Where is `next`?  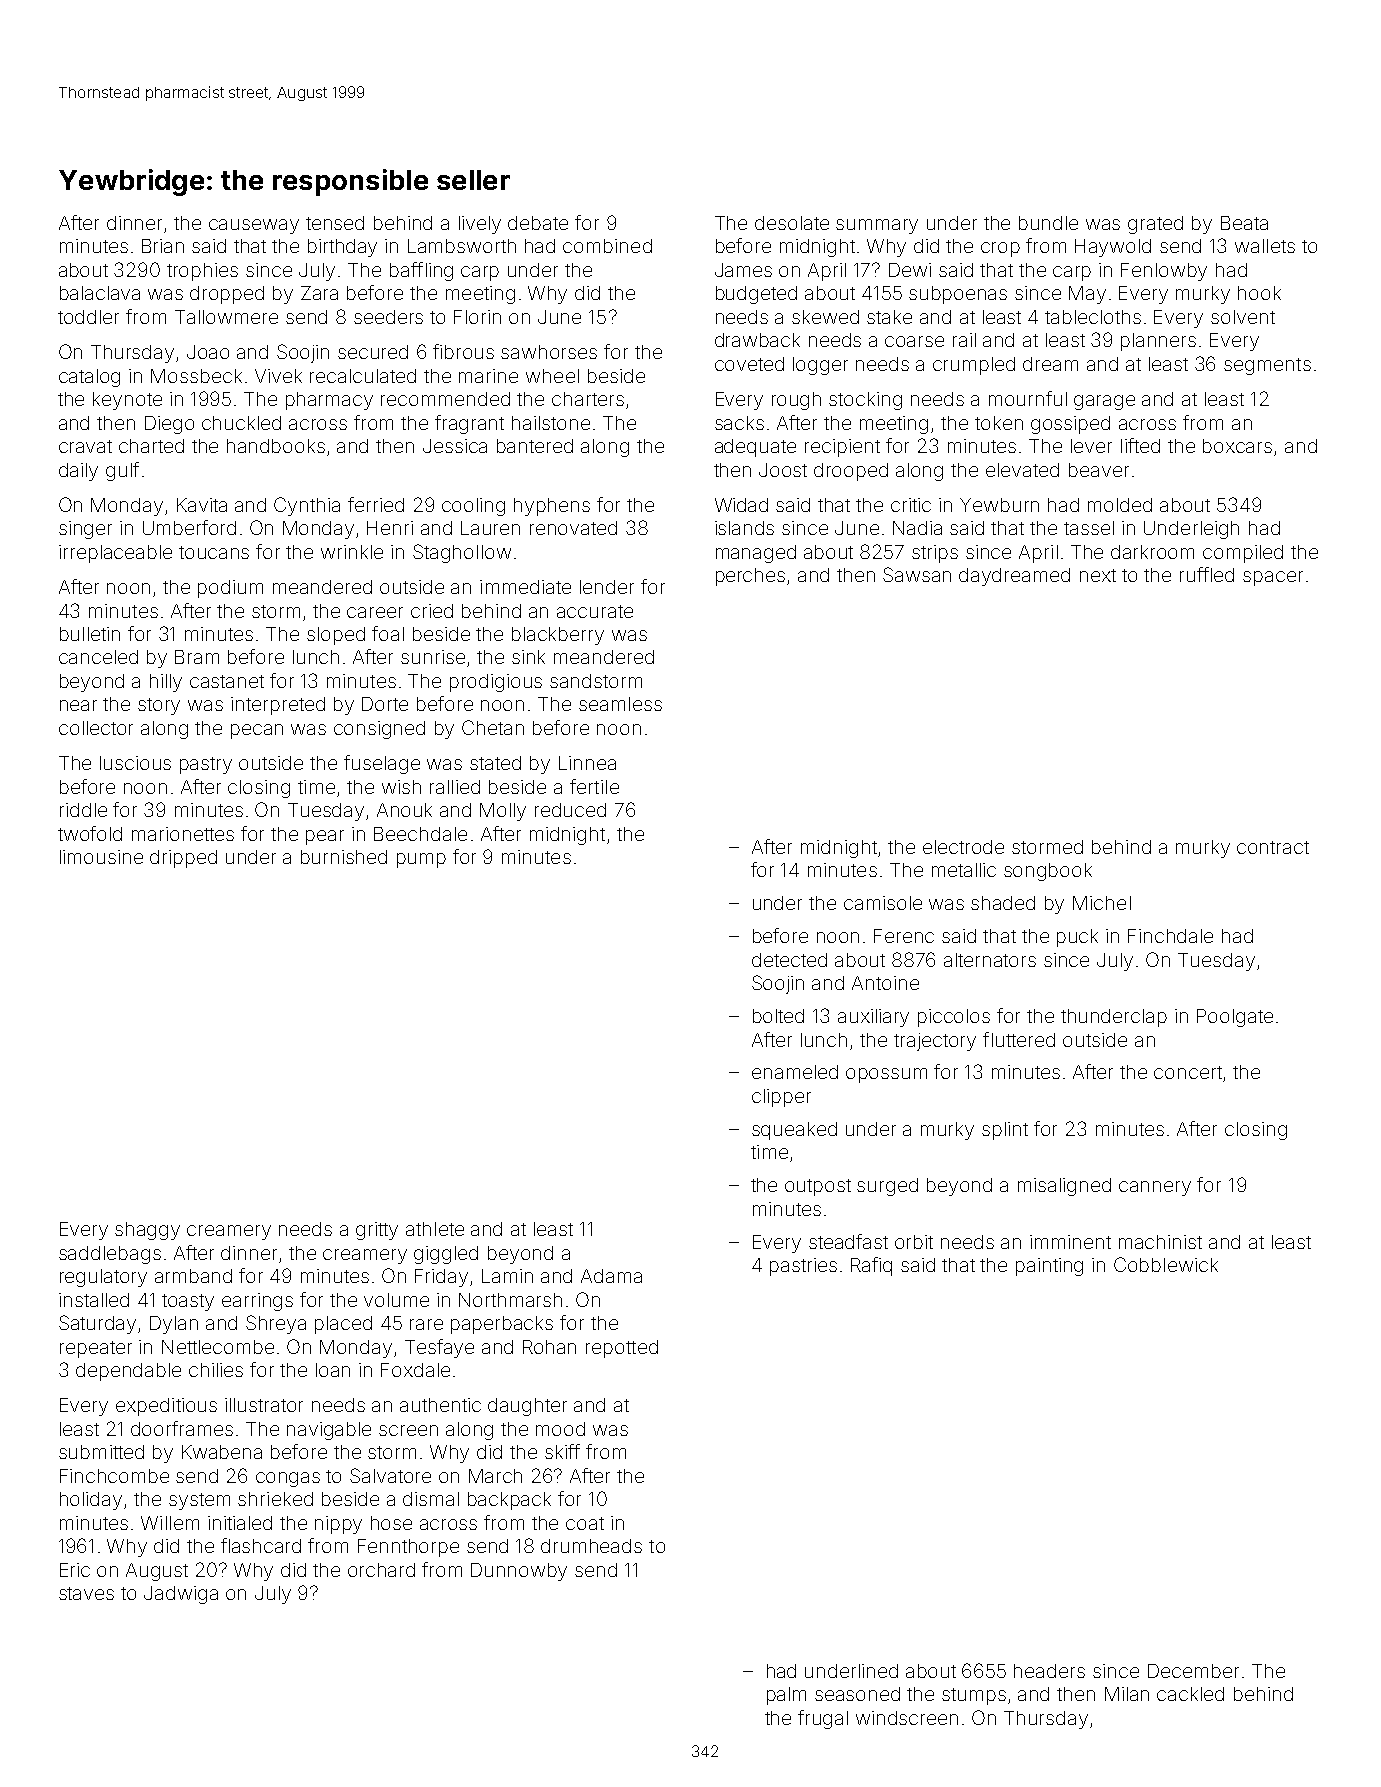 next is located at coordinates (1098, 575).
